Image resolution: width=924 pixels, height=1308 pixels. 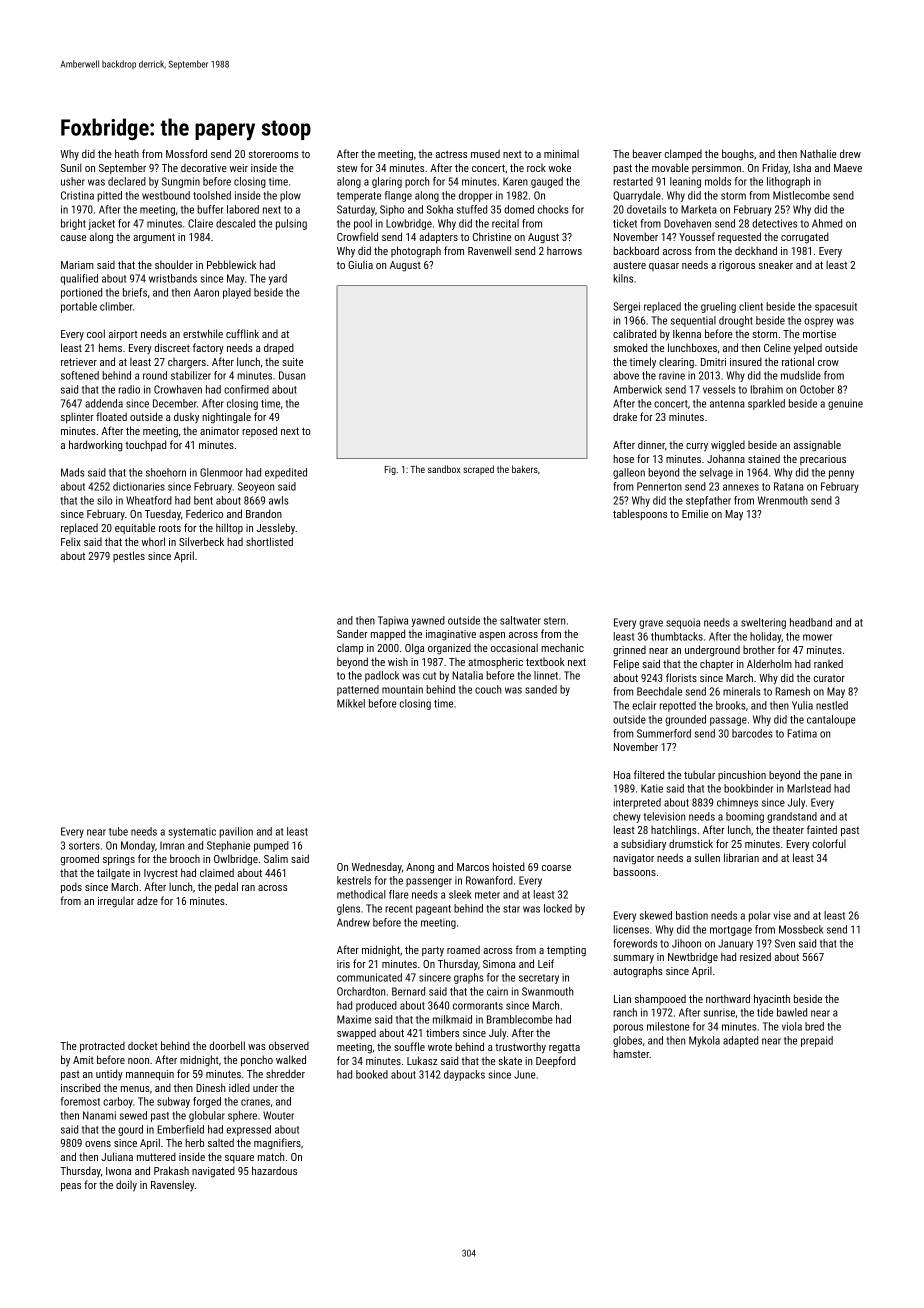 What do you see at coordinates (651, 445) in the document?
I see `dinner` at bounding box center [651, 445].
